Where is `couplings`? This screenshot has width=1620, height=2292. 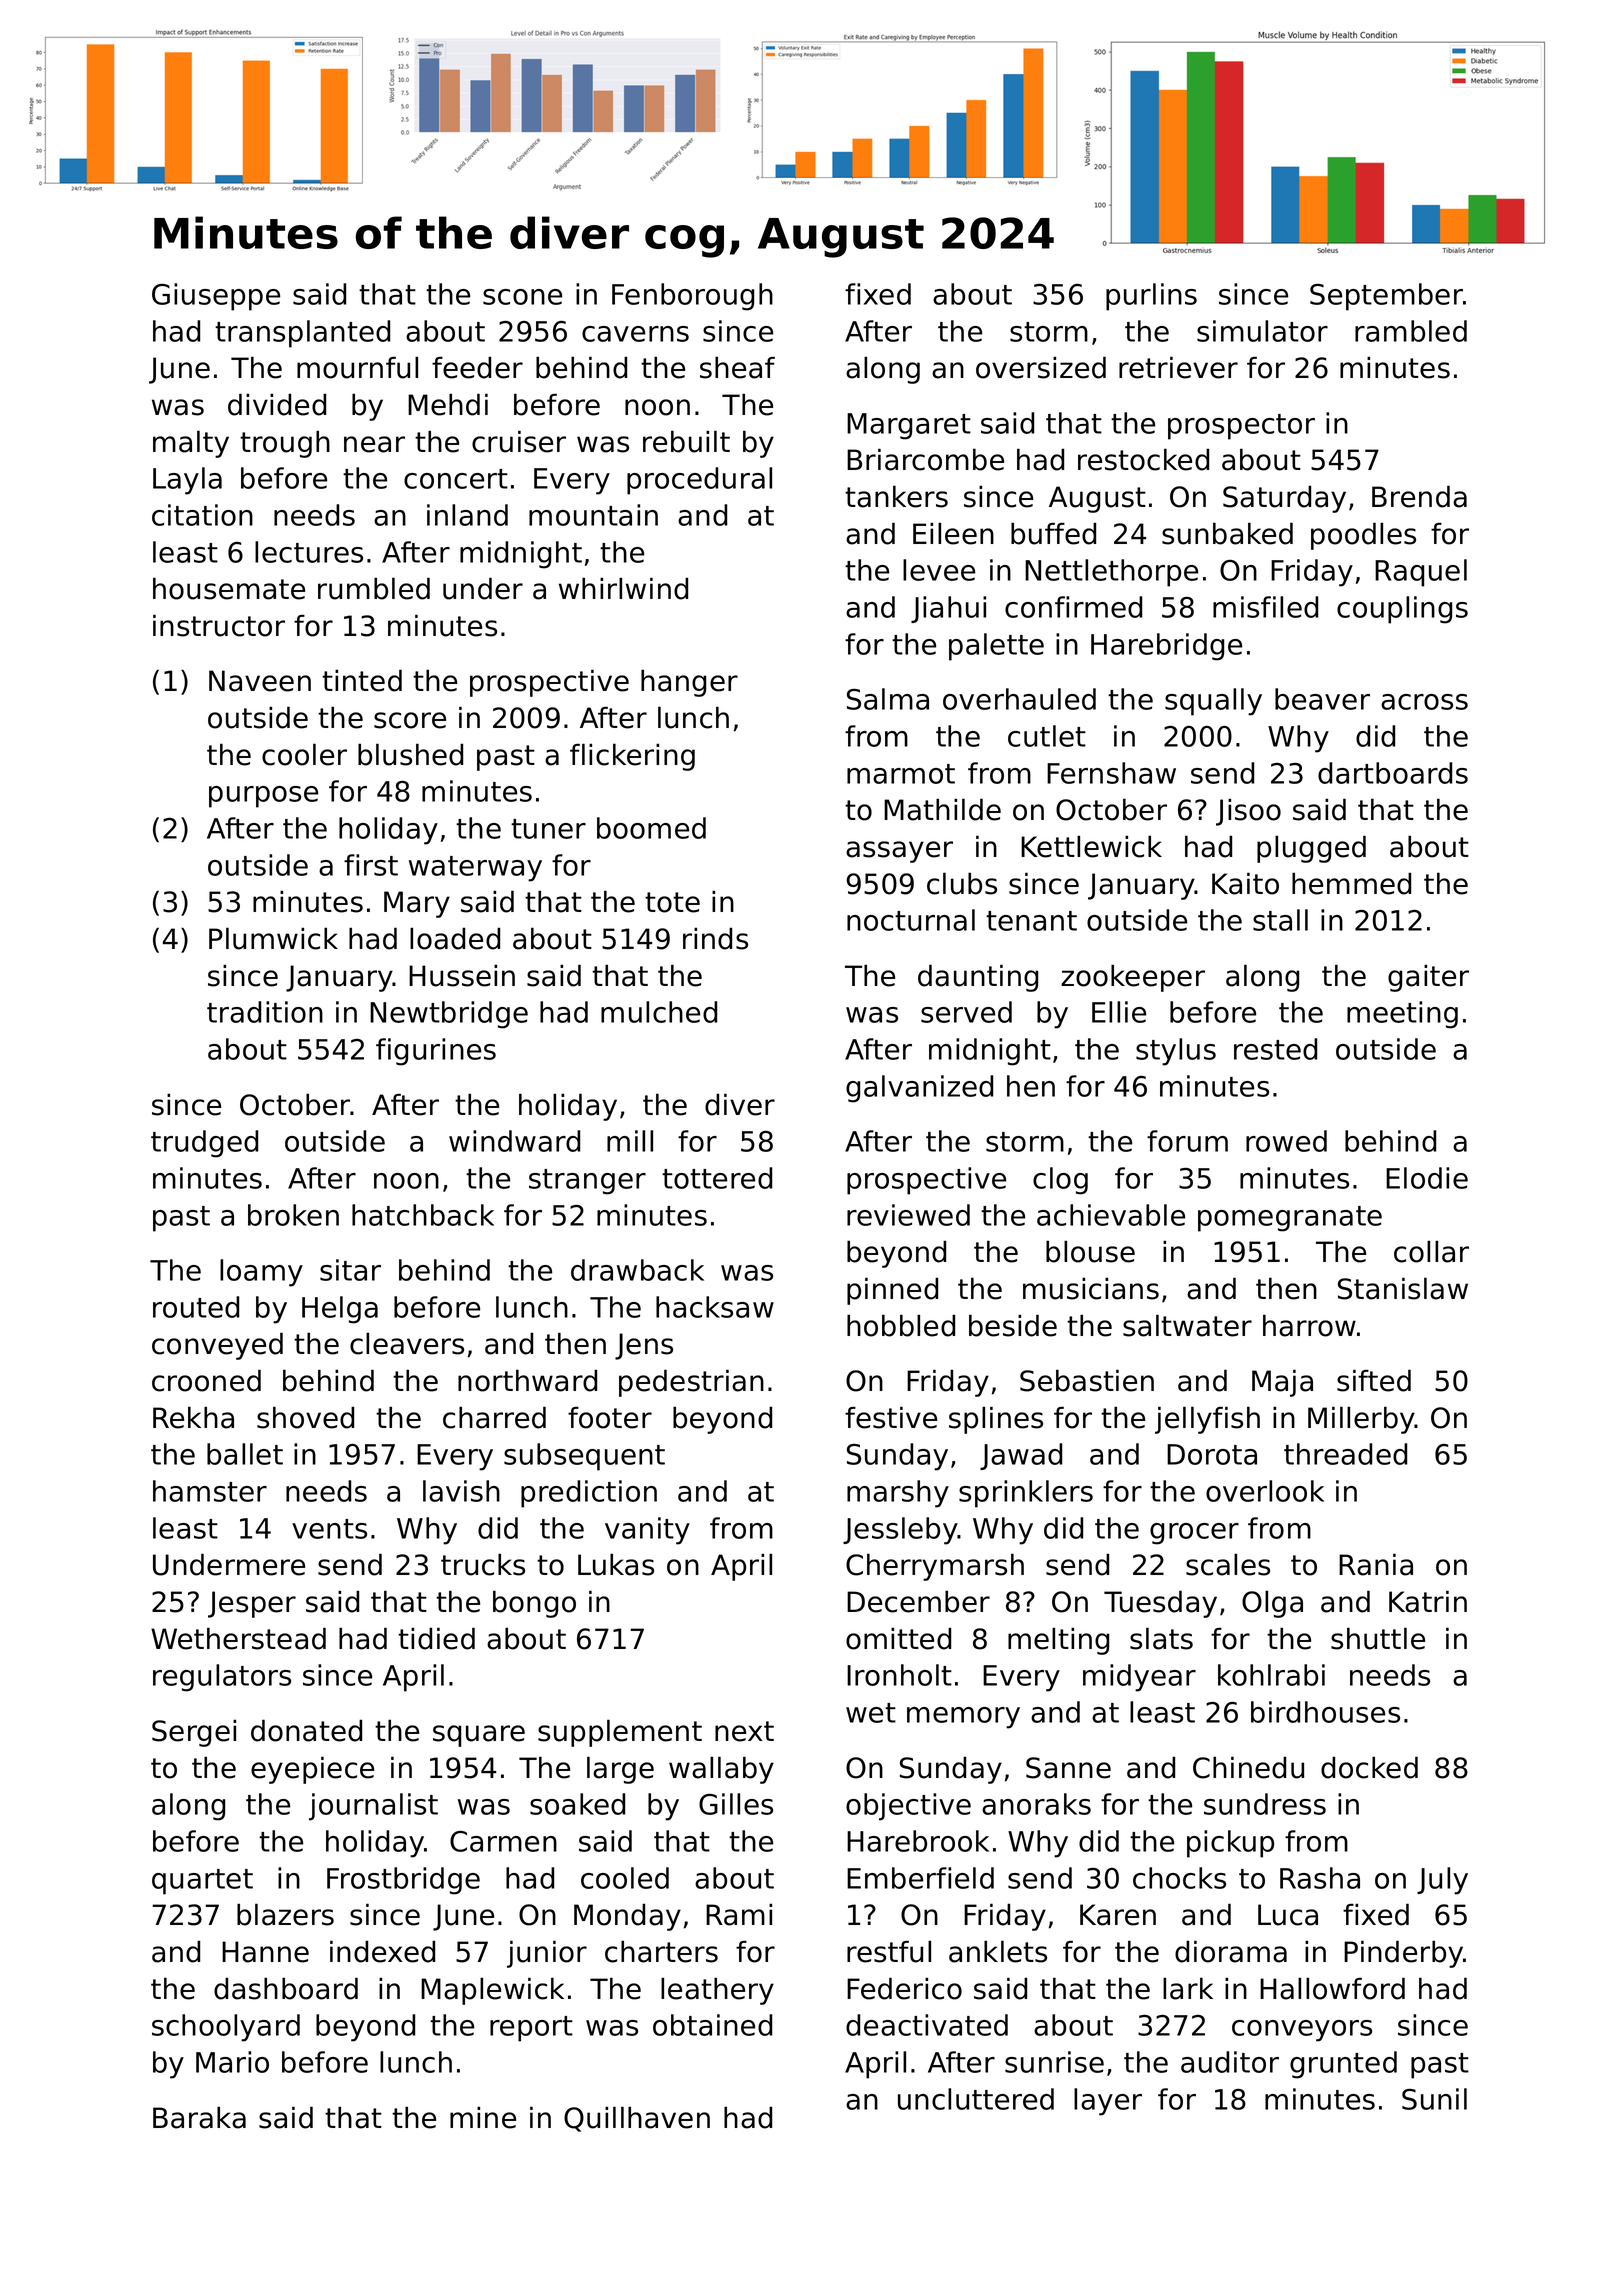
couplings is located at coordinates (1402, 610).
